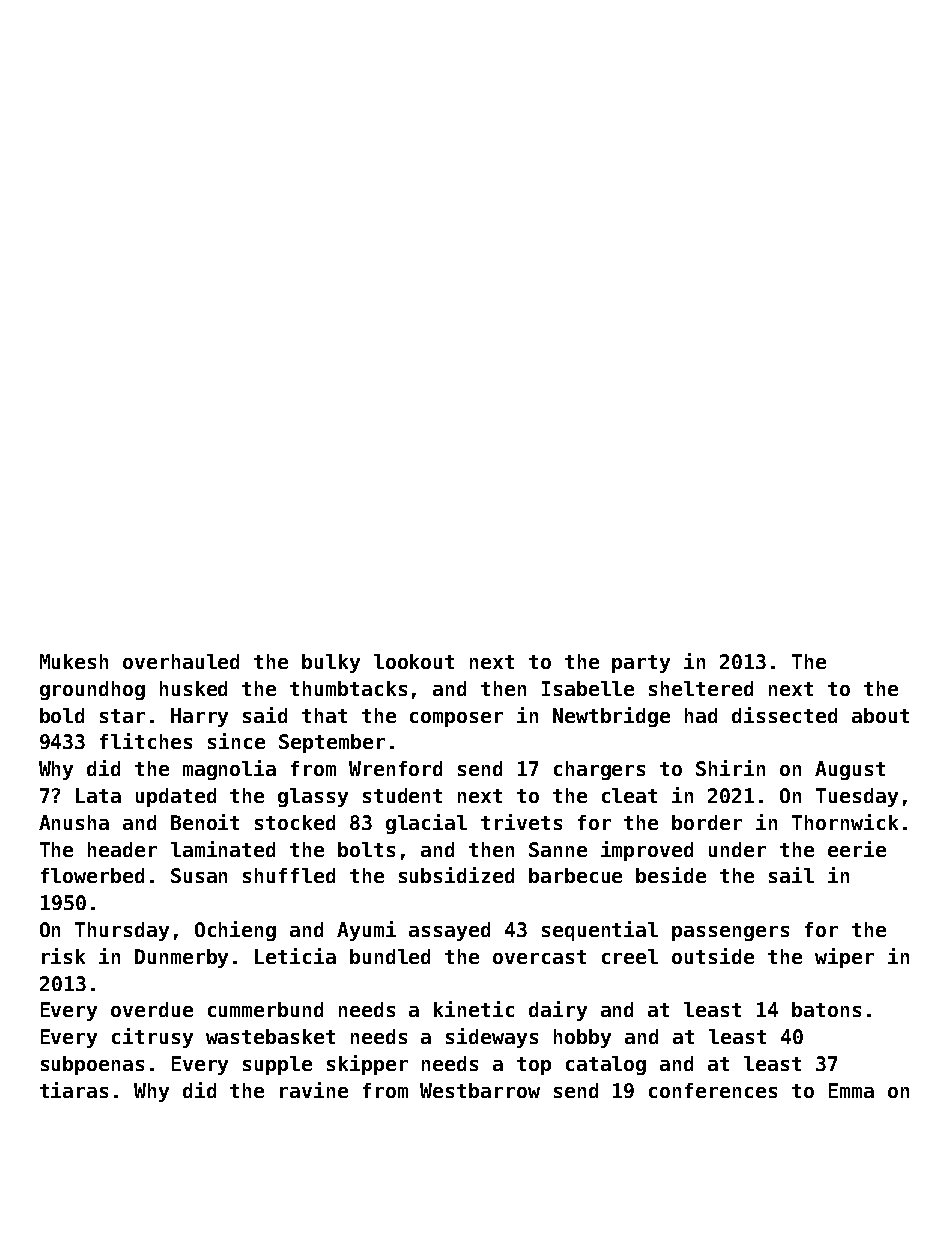 Image resolution: width=952 pixels, height=1233 pixels. Describe the element at coordinates (74, 661) in the screenshot. I see `Mukesh` at that location.
